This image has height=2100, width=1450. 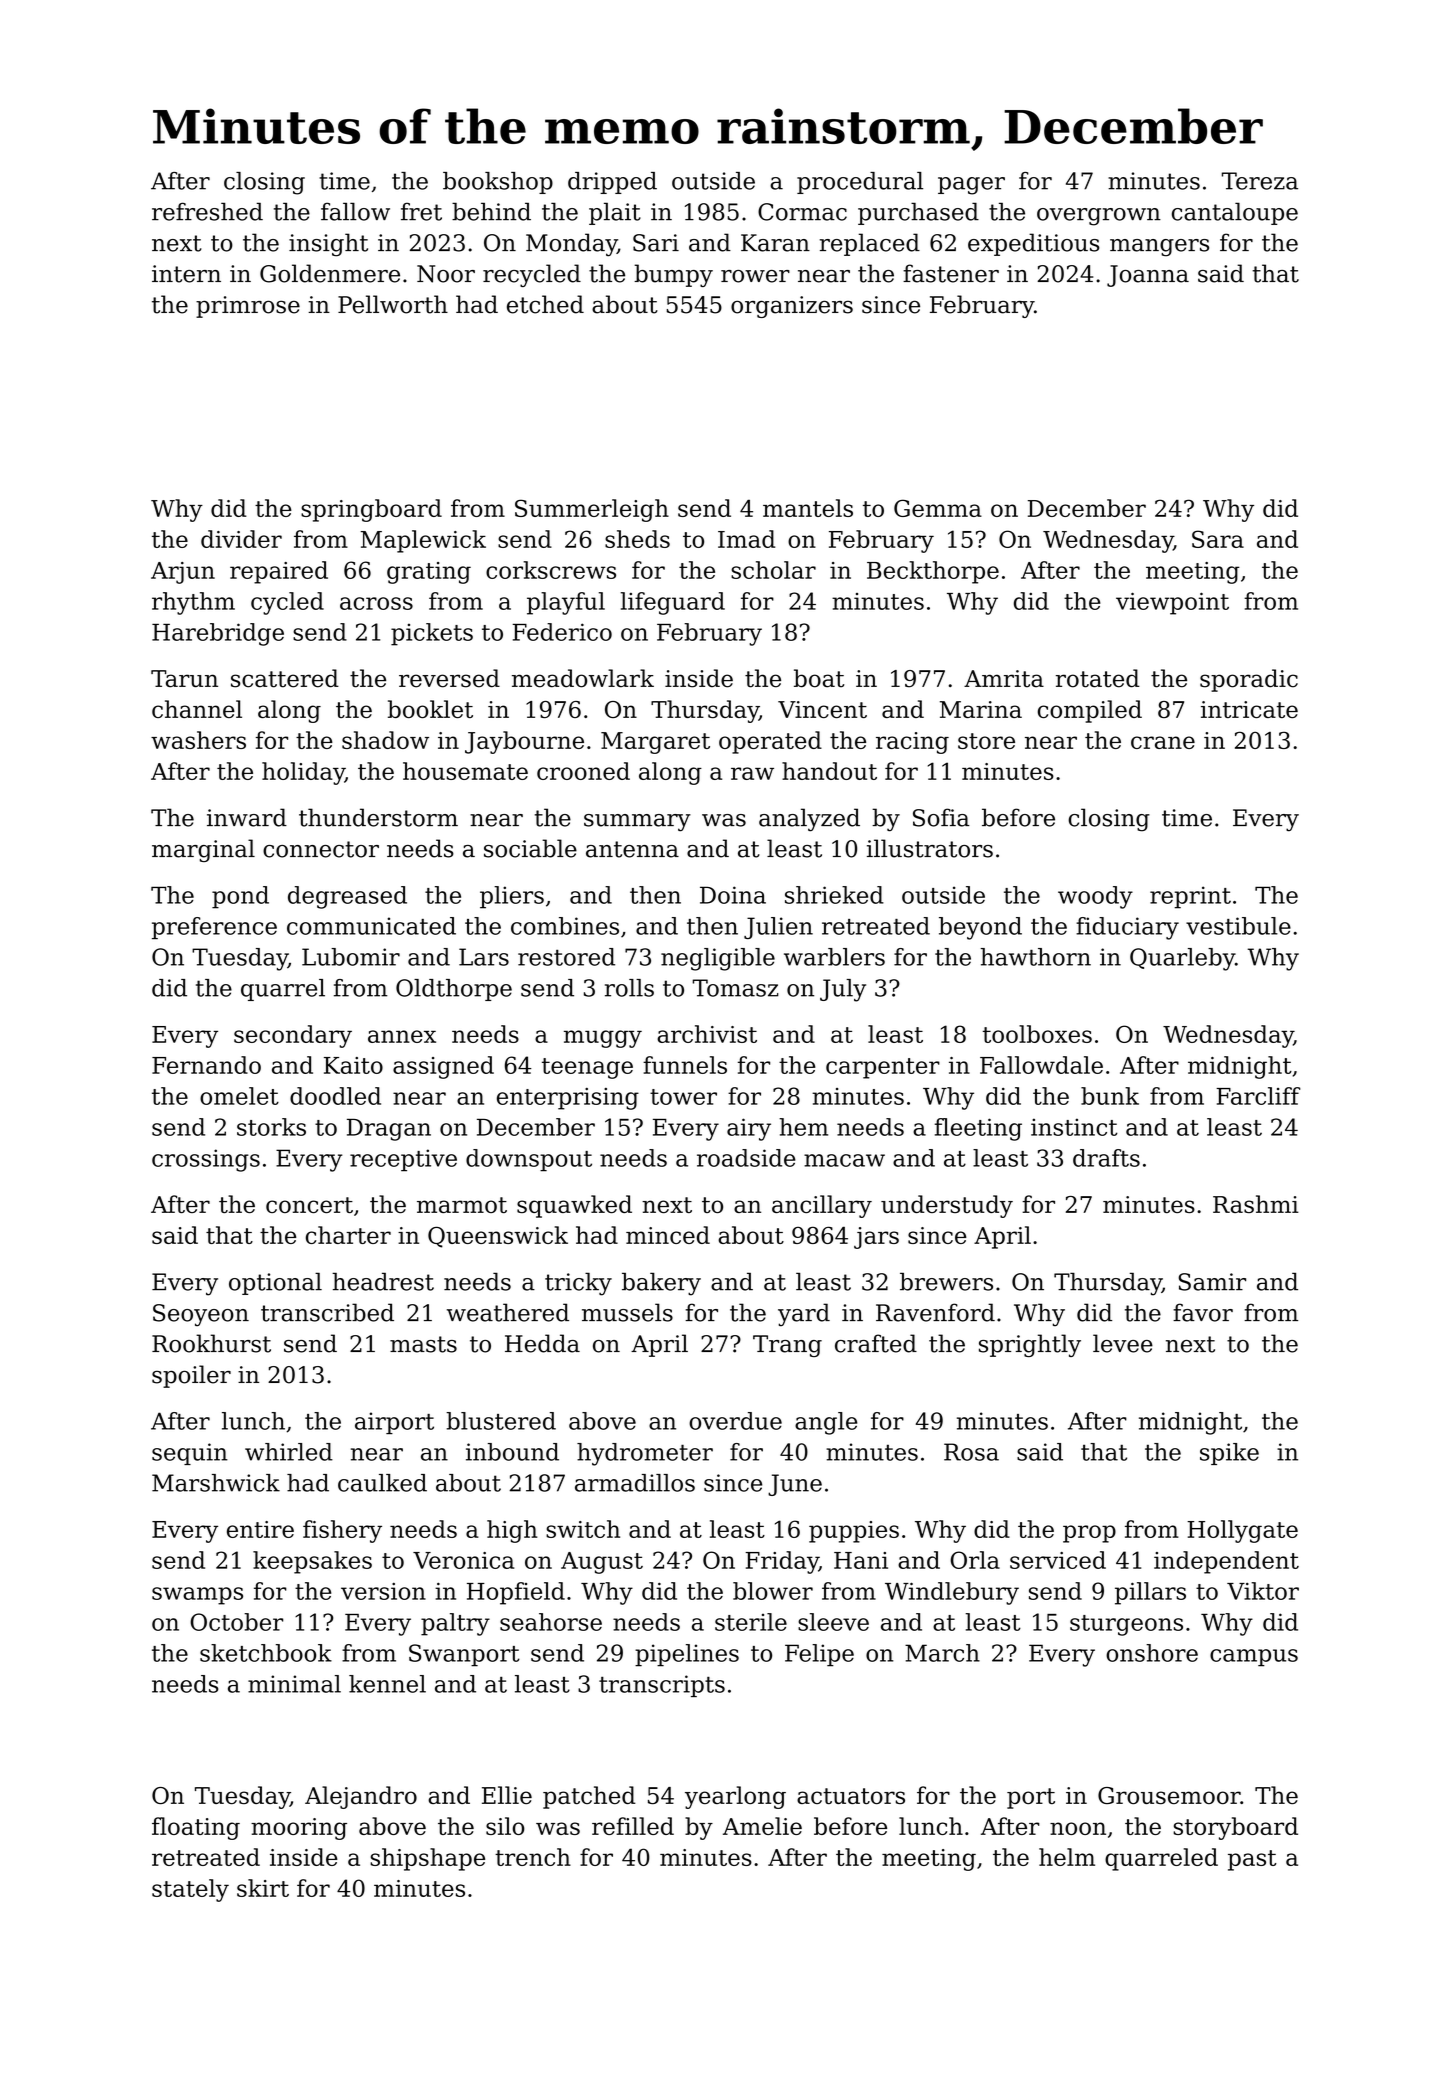 What do you see at coordinates (1260, 181) in the image?
I see `Tereza` at bounding box center [1260, 181].
